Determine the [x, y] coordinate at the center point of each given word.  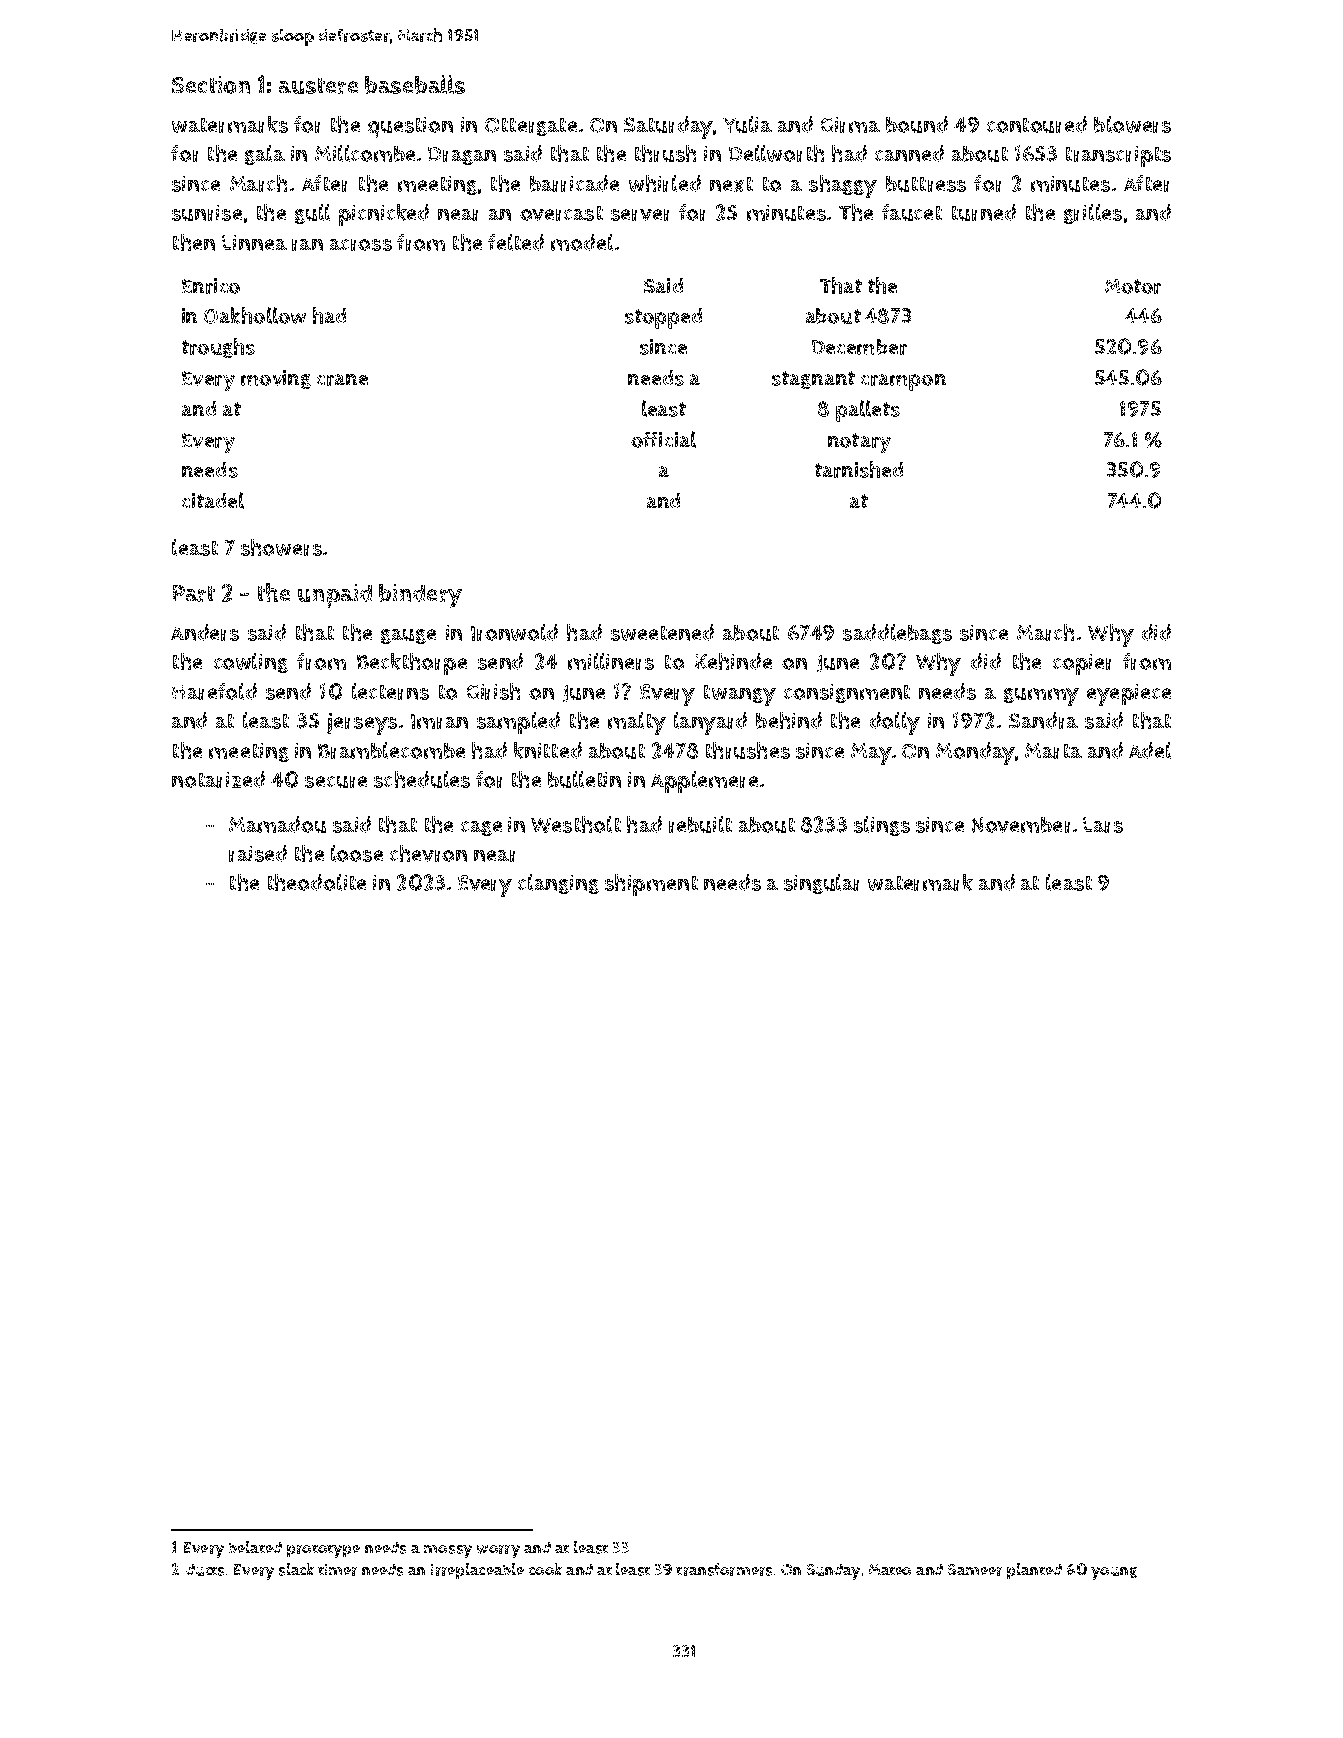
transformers [724, 1569]
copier [1082, 664]
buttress [926, 184]
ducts [205, 1570]
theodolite [317, 882]
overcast [561, 213]
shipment [651, 885]
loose [357, 853]
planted [1034, 1571]
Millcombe [365, 153]
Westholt [576, 824]
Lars [1103, 825]
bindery [420, 596]
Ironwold [514, 632]
